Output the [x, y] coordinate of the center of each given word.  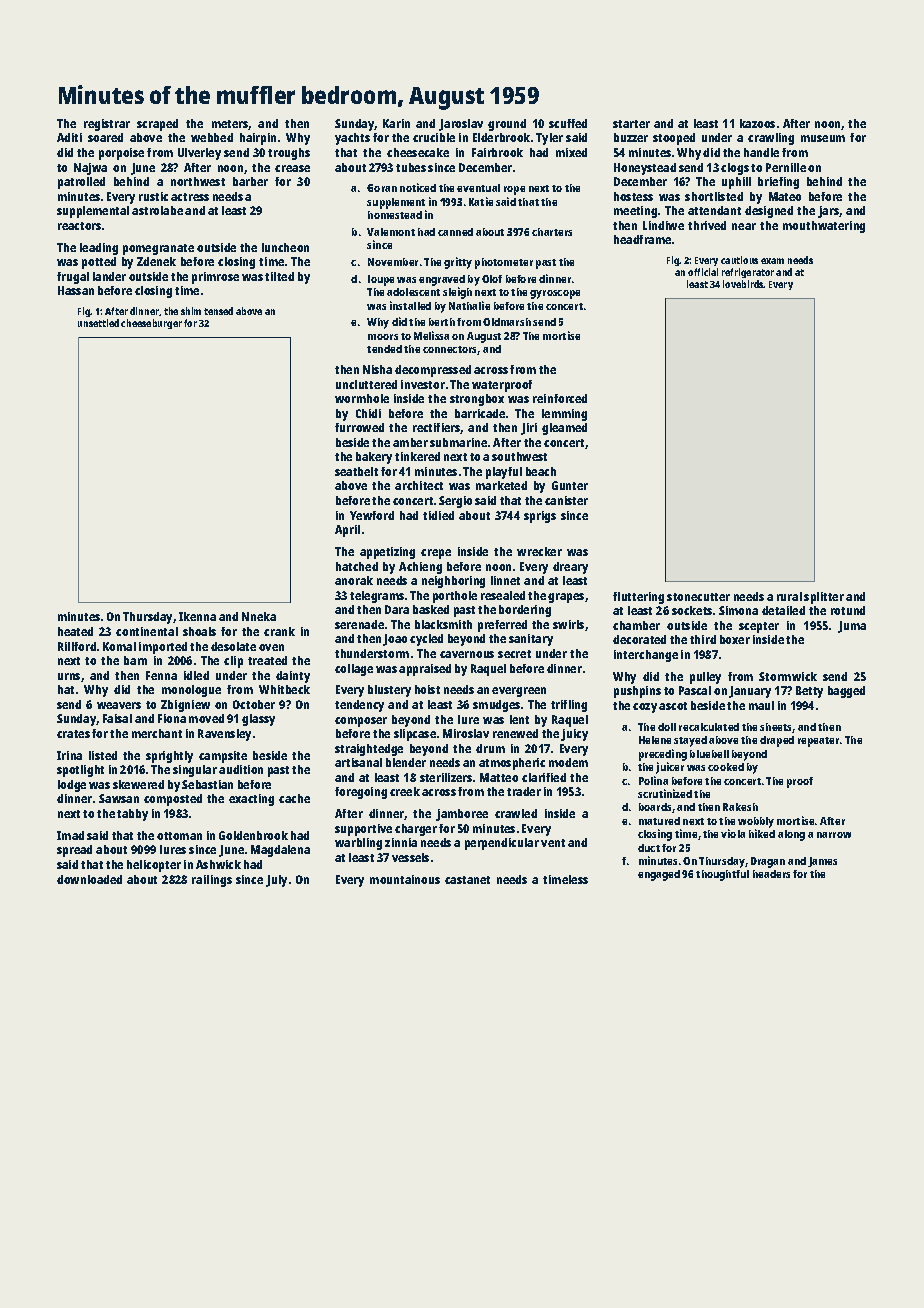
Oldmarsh [507, 322]
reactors [79, 226]
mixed [571, 152]
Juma [852, 627]
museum [823, 138]
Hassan [76, 290]
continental [147, 631]
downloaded [89, 879]
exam [772, 261]
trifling [569, 706]
